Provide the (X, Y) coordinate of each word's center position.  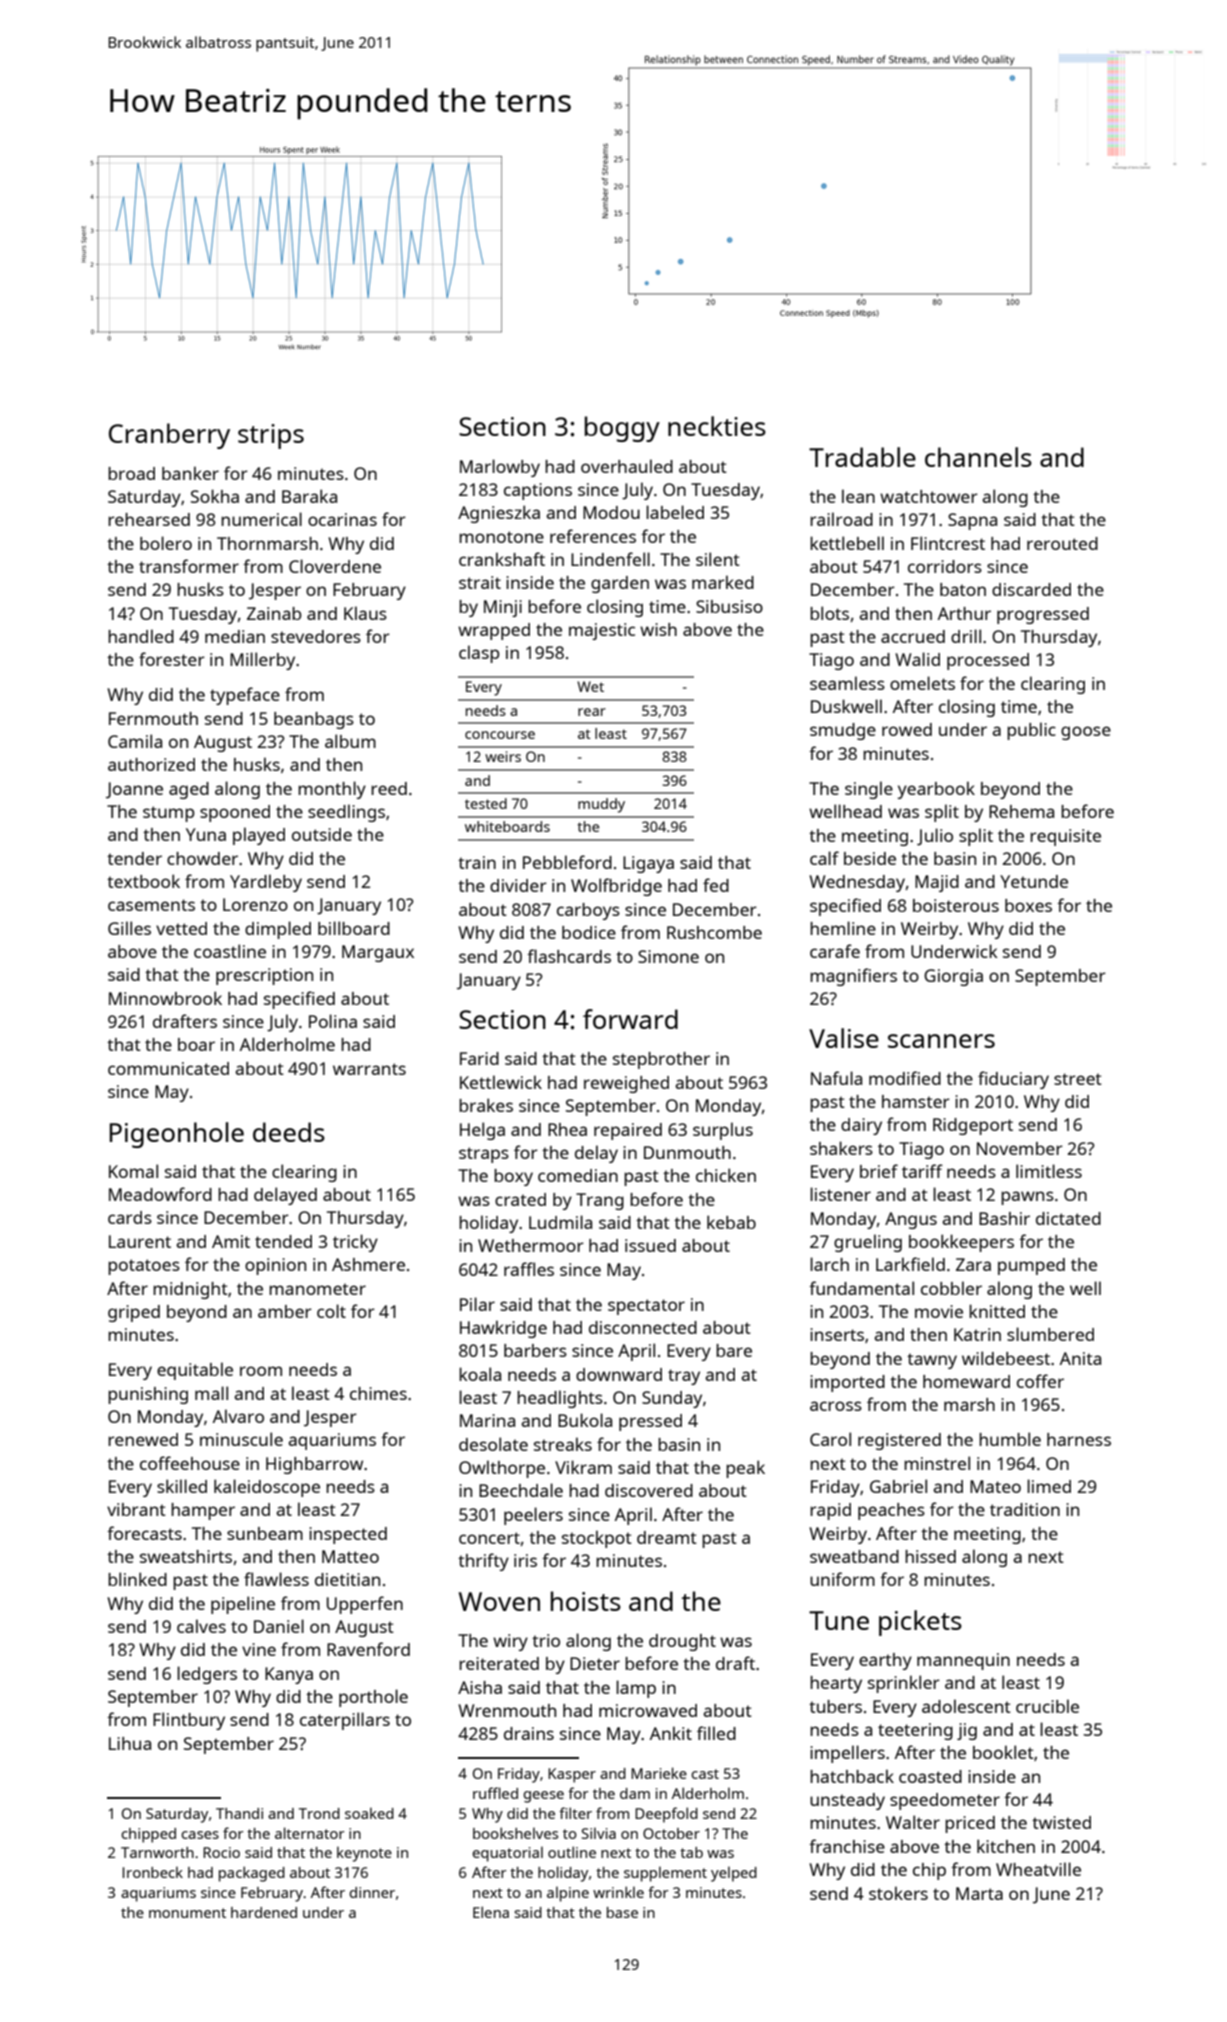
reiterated (499, 1663)
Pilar (477, 1304)
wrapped (494, 631)
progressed (1043, 615)
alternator (310, 1833)
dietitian (347, 1579)
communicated (168, 1068)
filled (716, 1733)
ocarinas (342, 519)
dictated (1068, 1218)
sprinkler (904, 1684)
